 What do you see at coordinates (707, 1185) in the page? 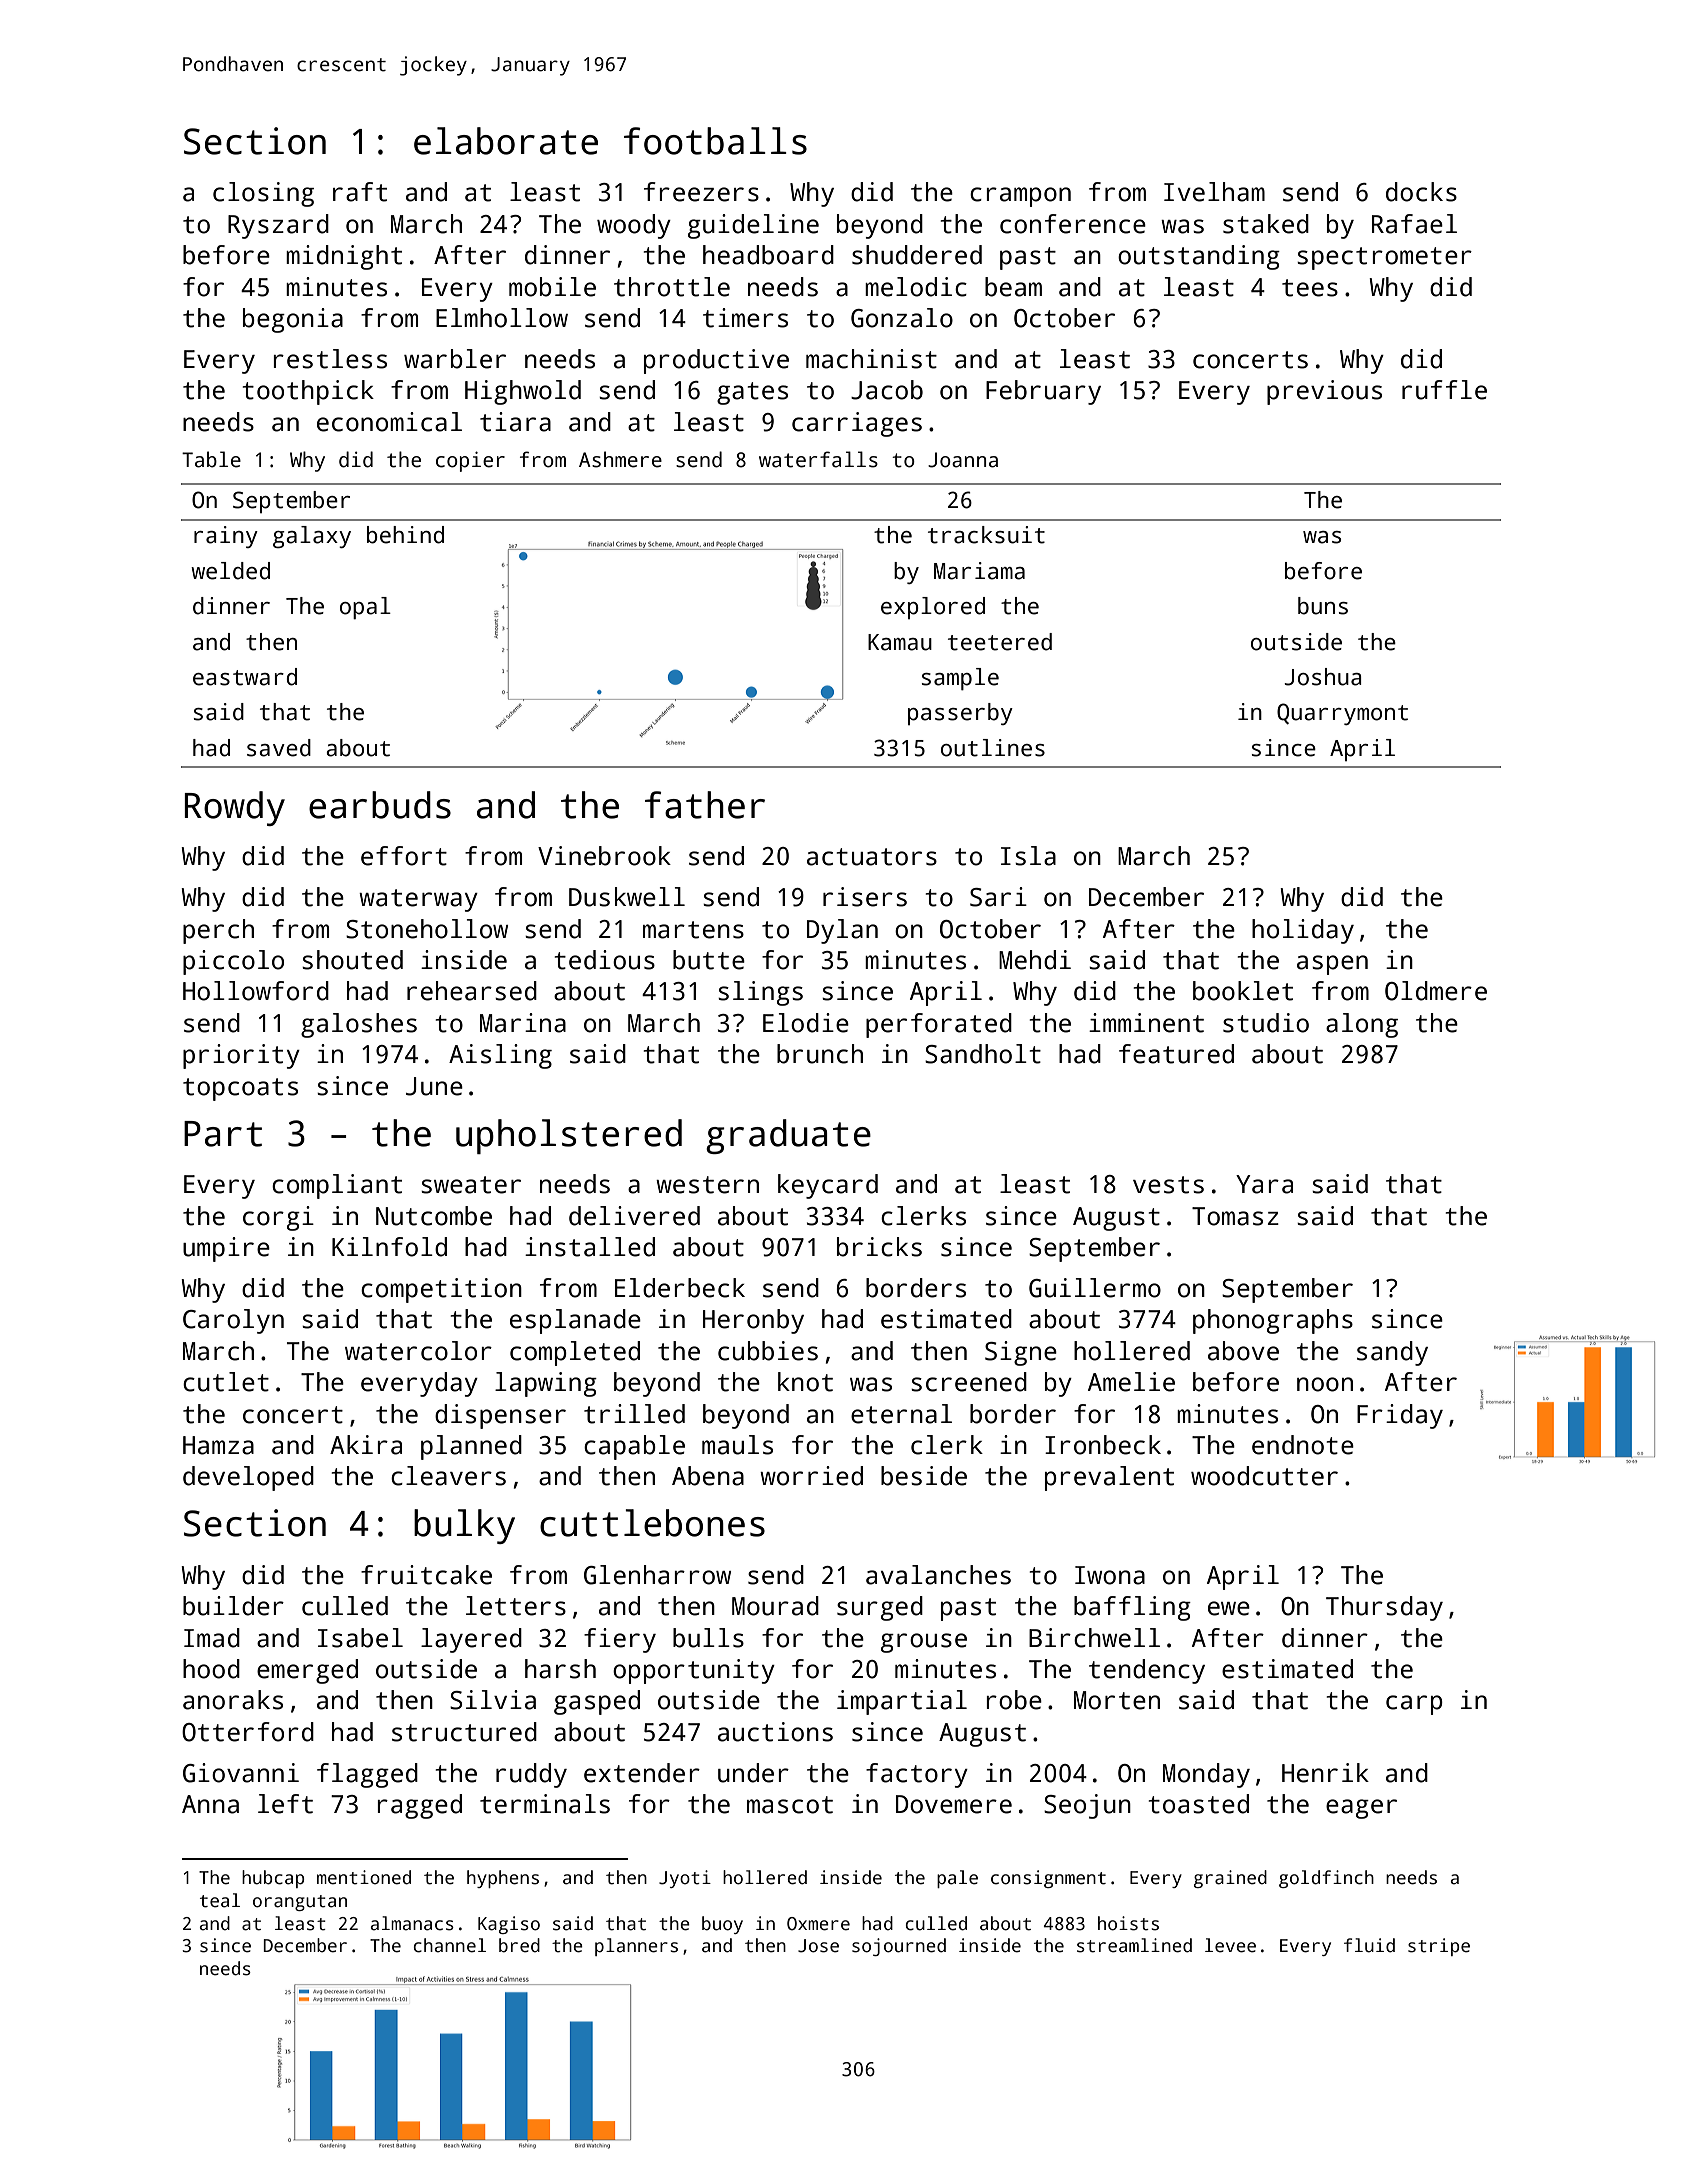
I see `western` at bounding box center [707, 1185].
